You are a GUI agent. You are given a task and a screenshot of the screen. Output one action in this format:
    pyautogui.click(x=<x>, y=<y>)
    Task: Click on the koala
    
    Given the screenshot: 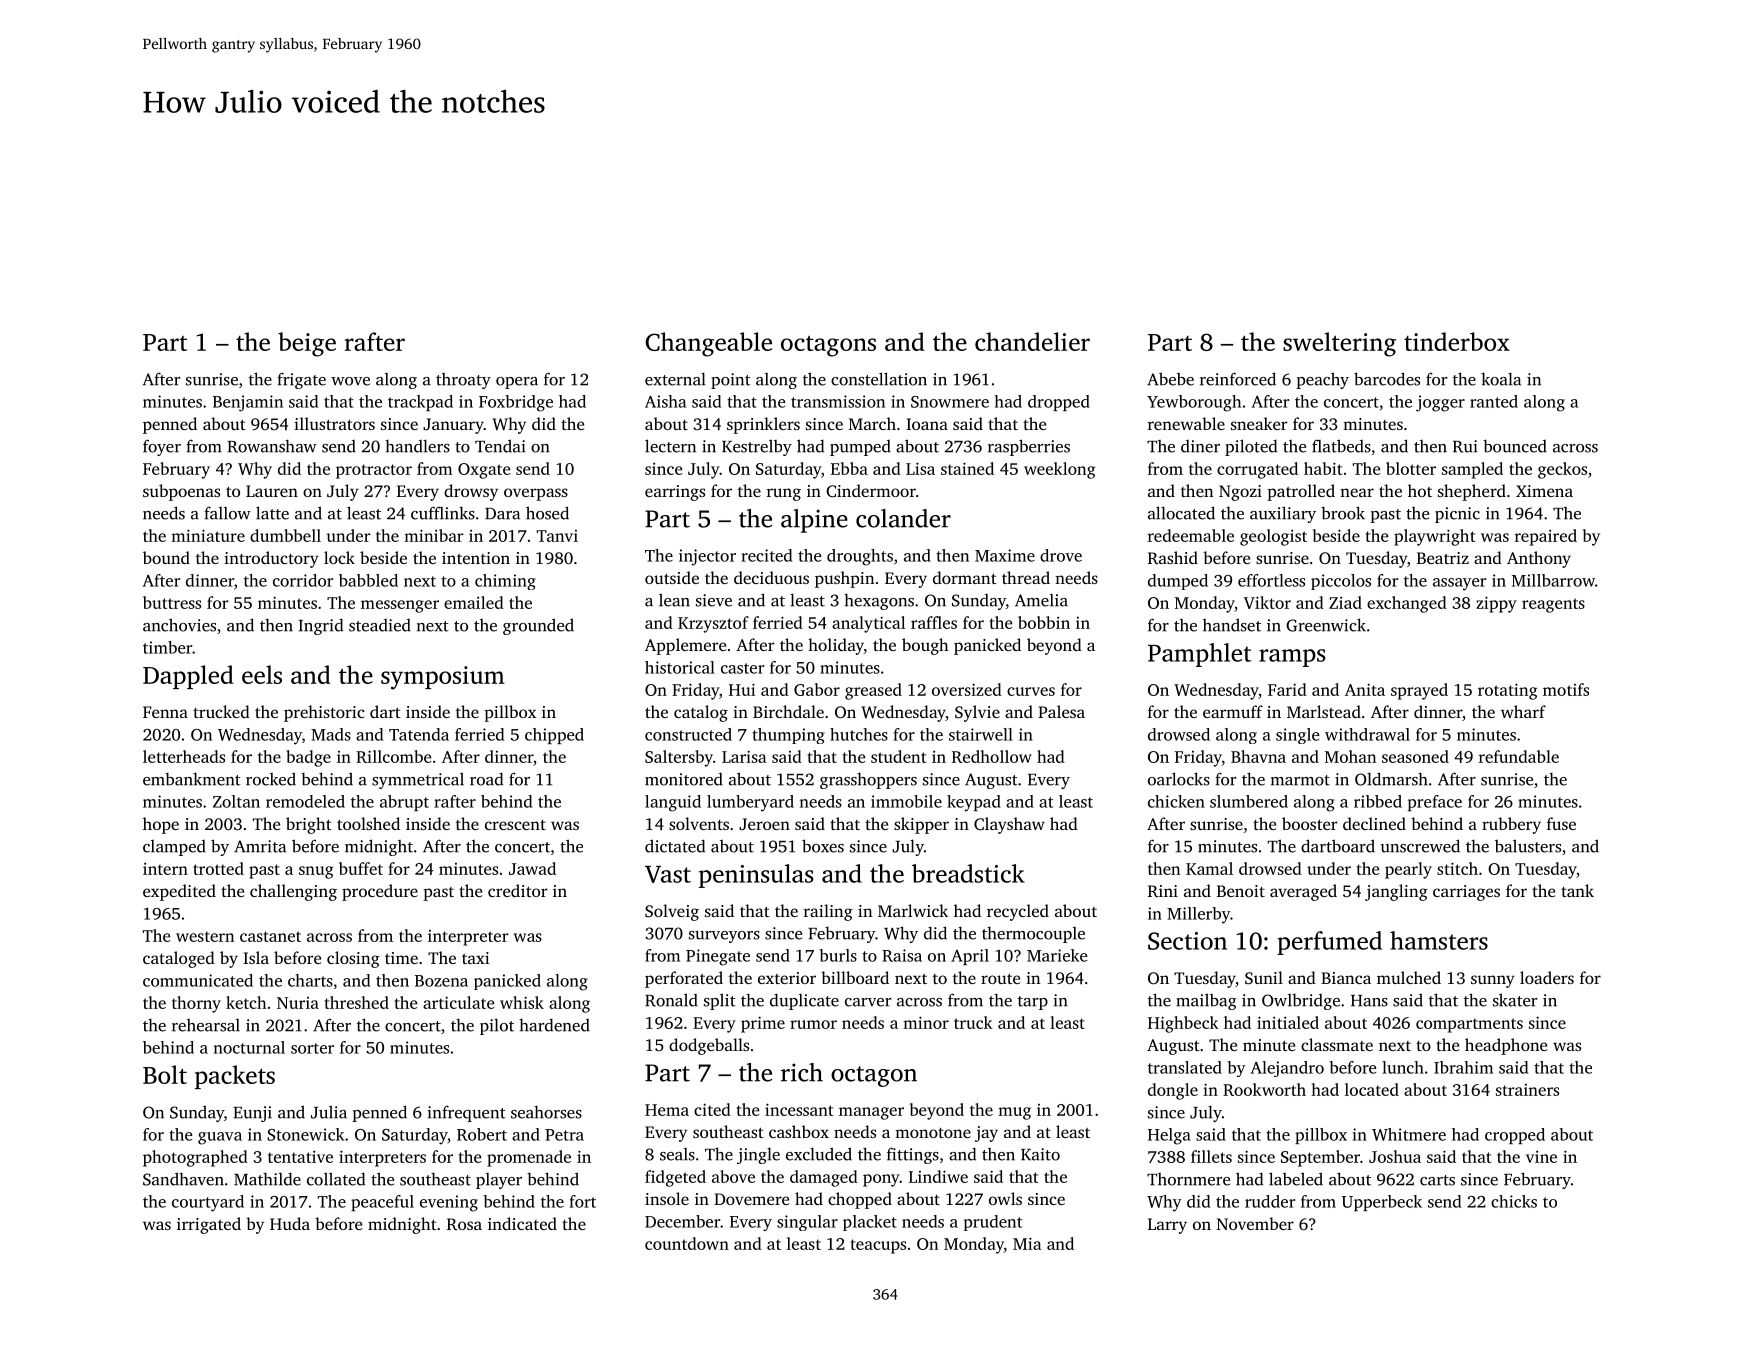 What is the action you would take?
    pyautogui.click(x=1501, y=379)
